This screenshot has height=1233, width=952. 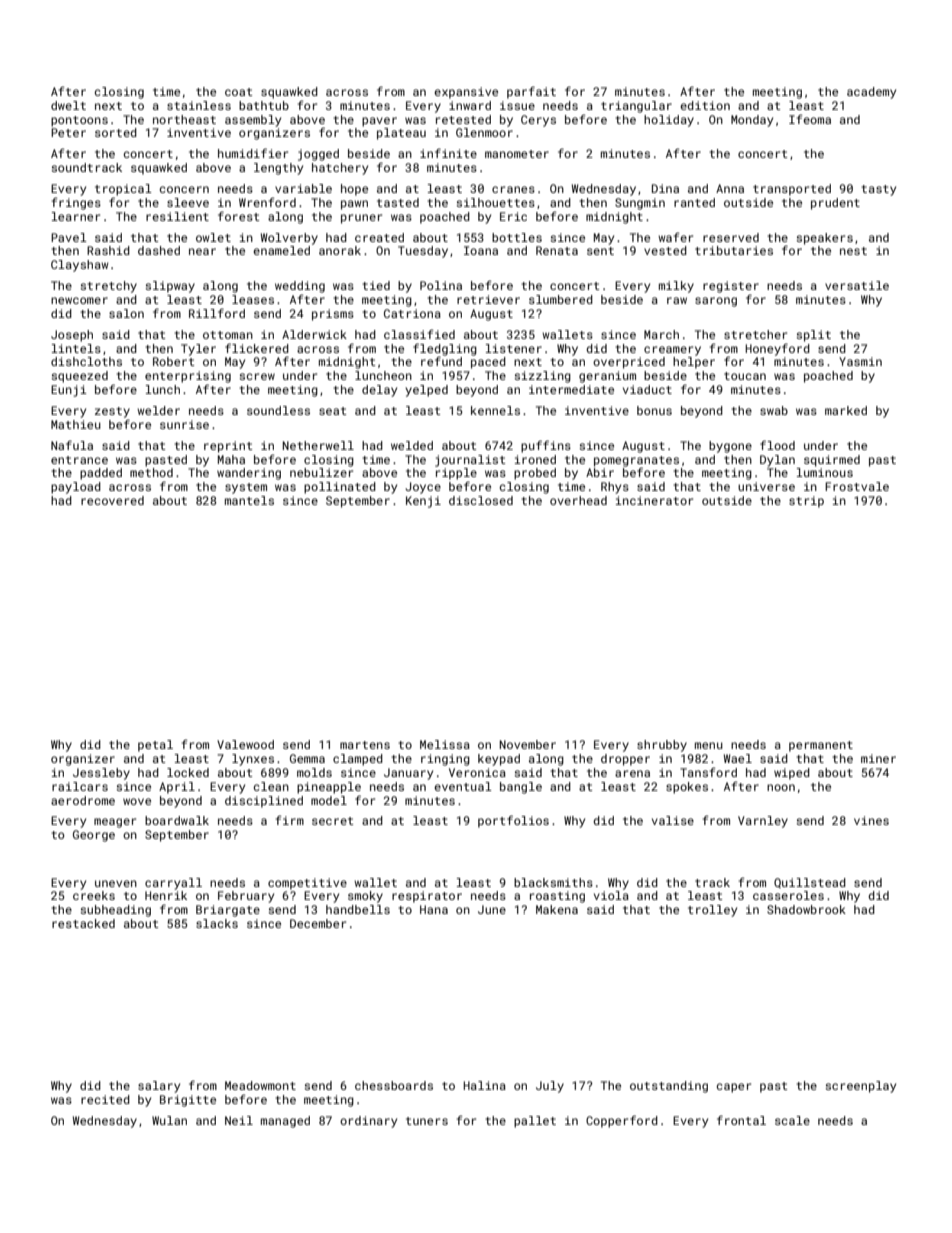 What do you see at coordinates (857, 486) in the screenshot?
I see `Frostvale` at bounding box center [857, 486].
